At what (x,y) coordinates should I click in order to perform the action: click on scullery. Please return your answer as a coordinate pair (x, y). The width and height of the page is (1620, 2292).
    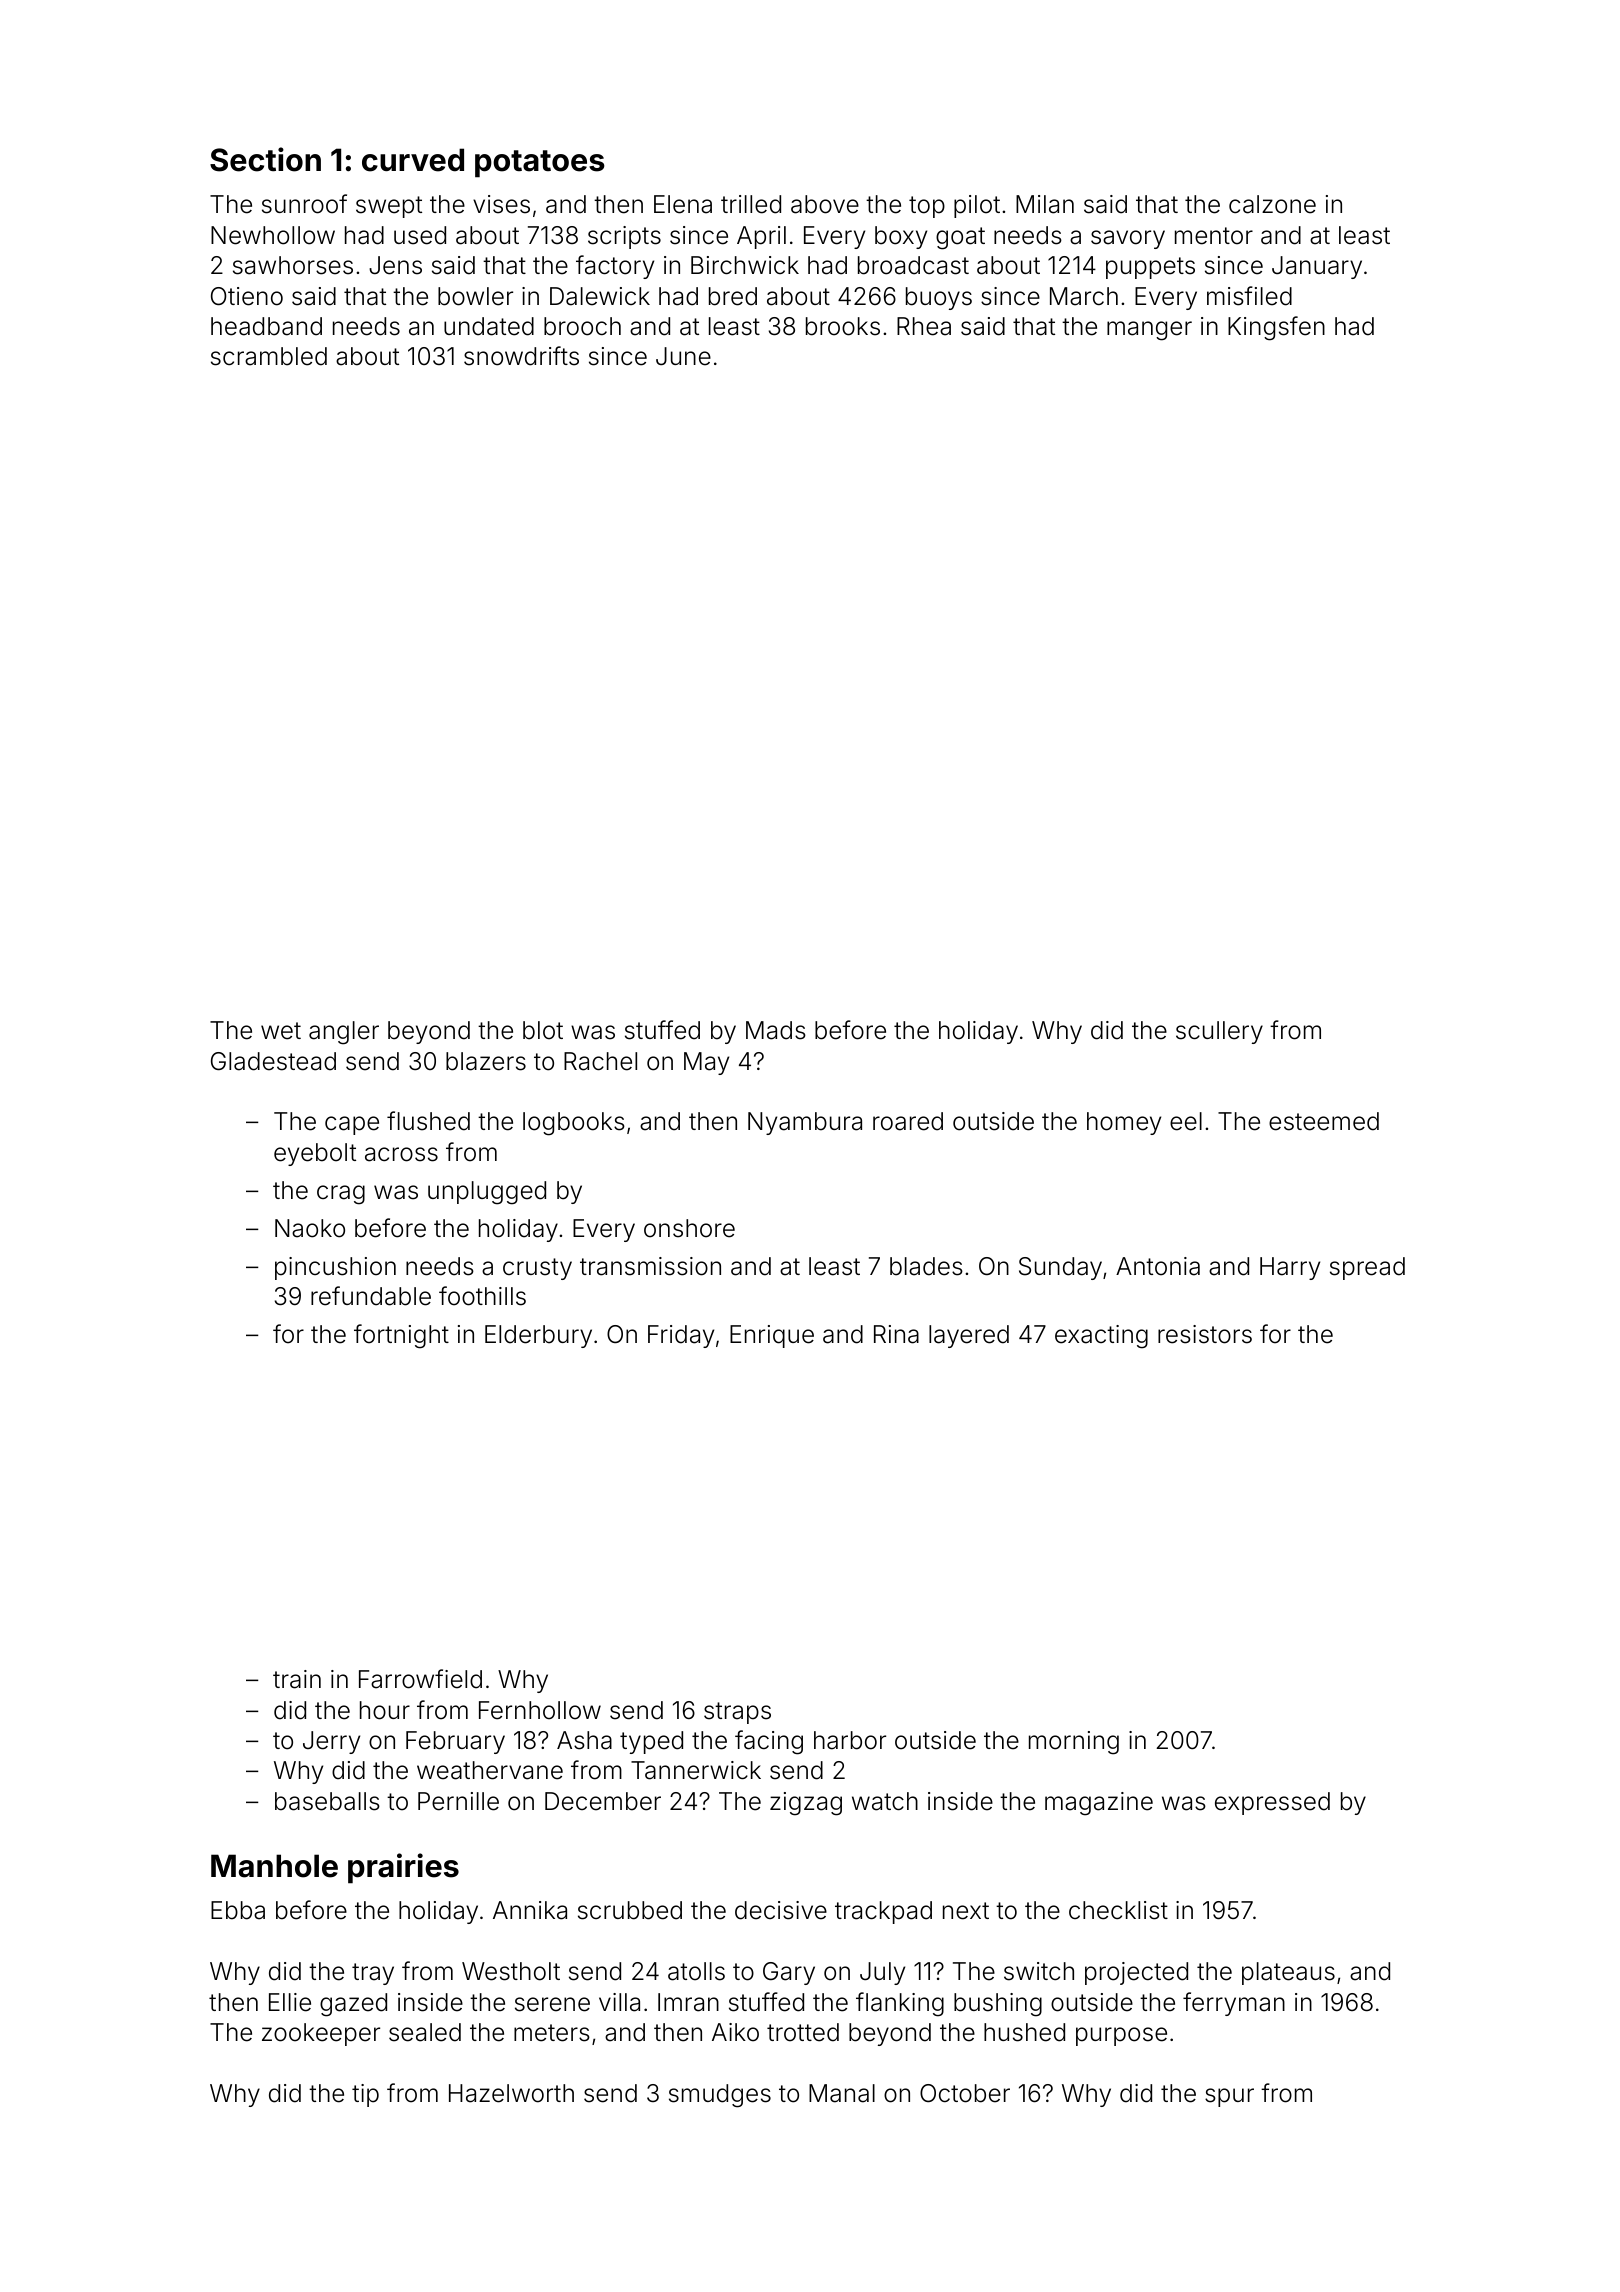
    Looking at the image, I should click on (1219, 1032).
